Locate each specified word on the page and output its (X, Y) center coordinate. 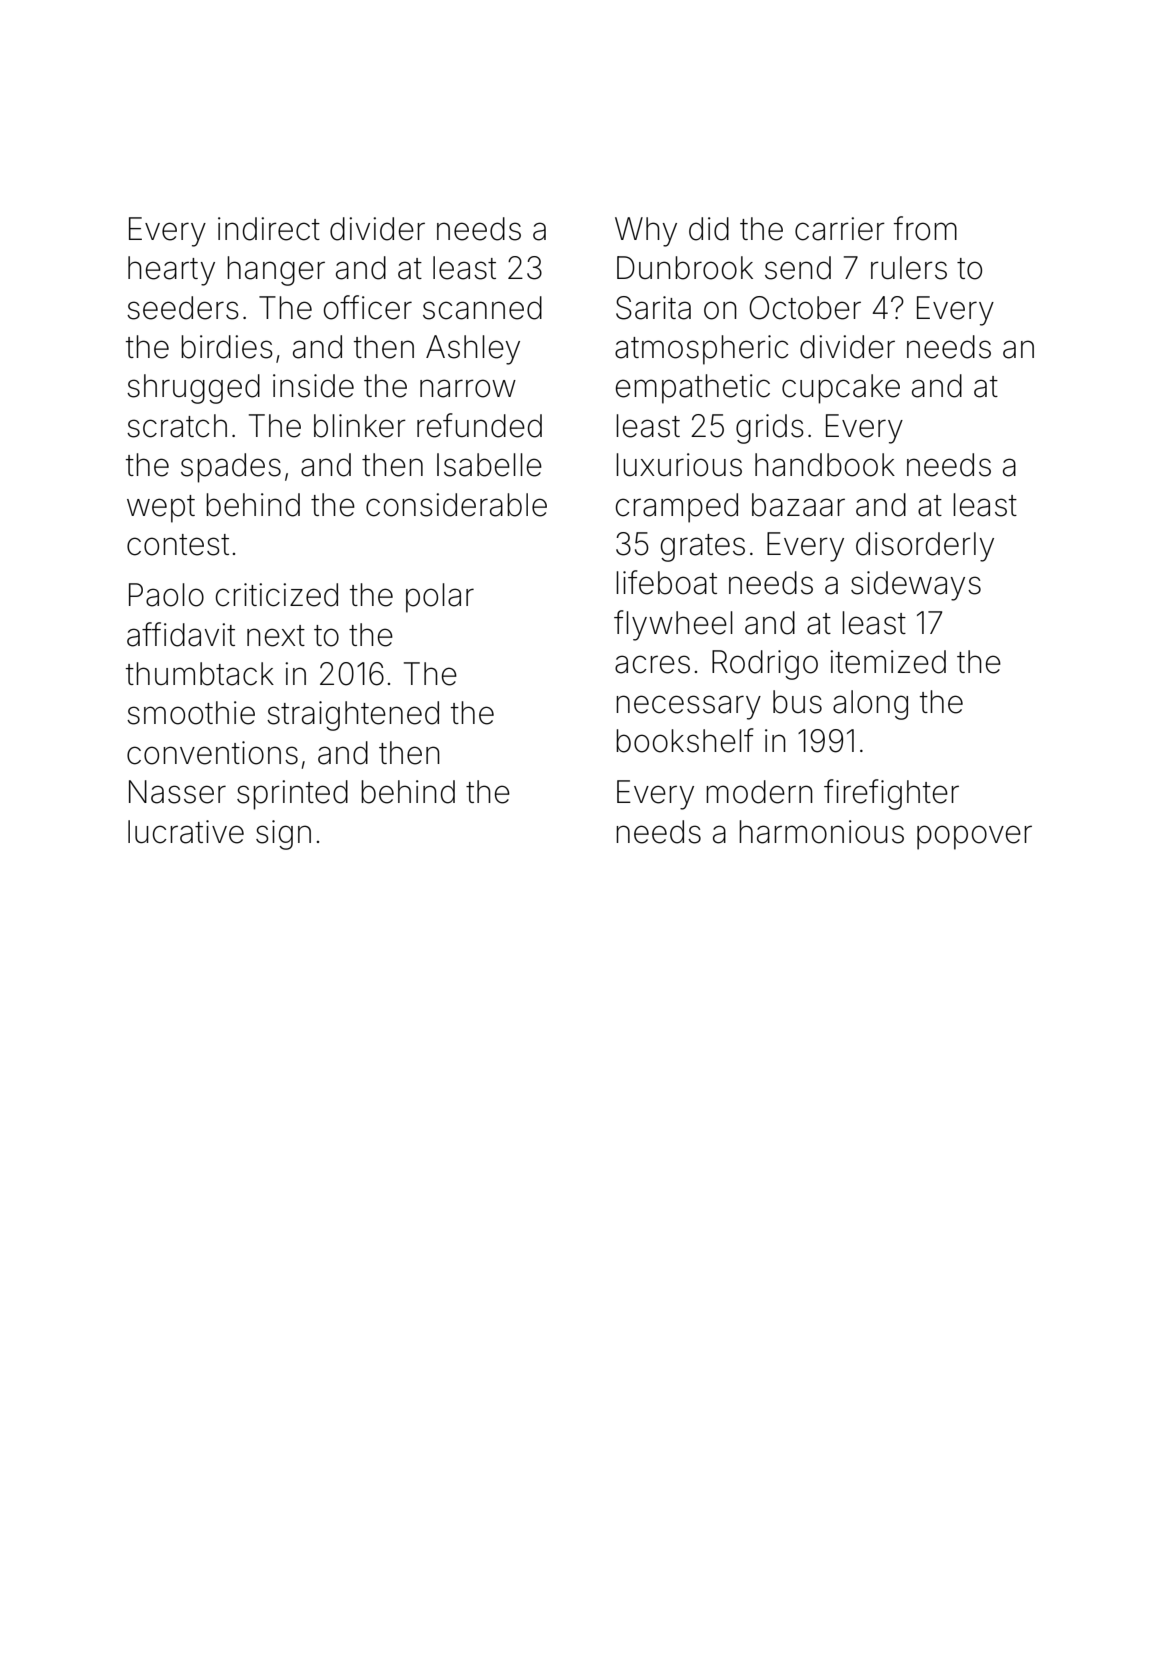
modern (759, 792)
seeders (183, 308)
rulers (909, 268)
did (709, 229)
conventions (212, 753)
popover (974, 837)
